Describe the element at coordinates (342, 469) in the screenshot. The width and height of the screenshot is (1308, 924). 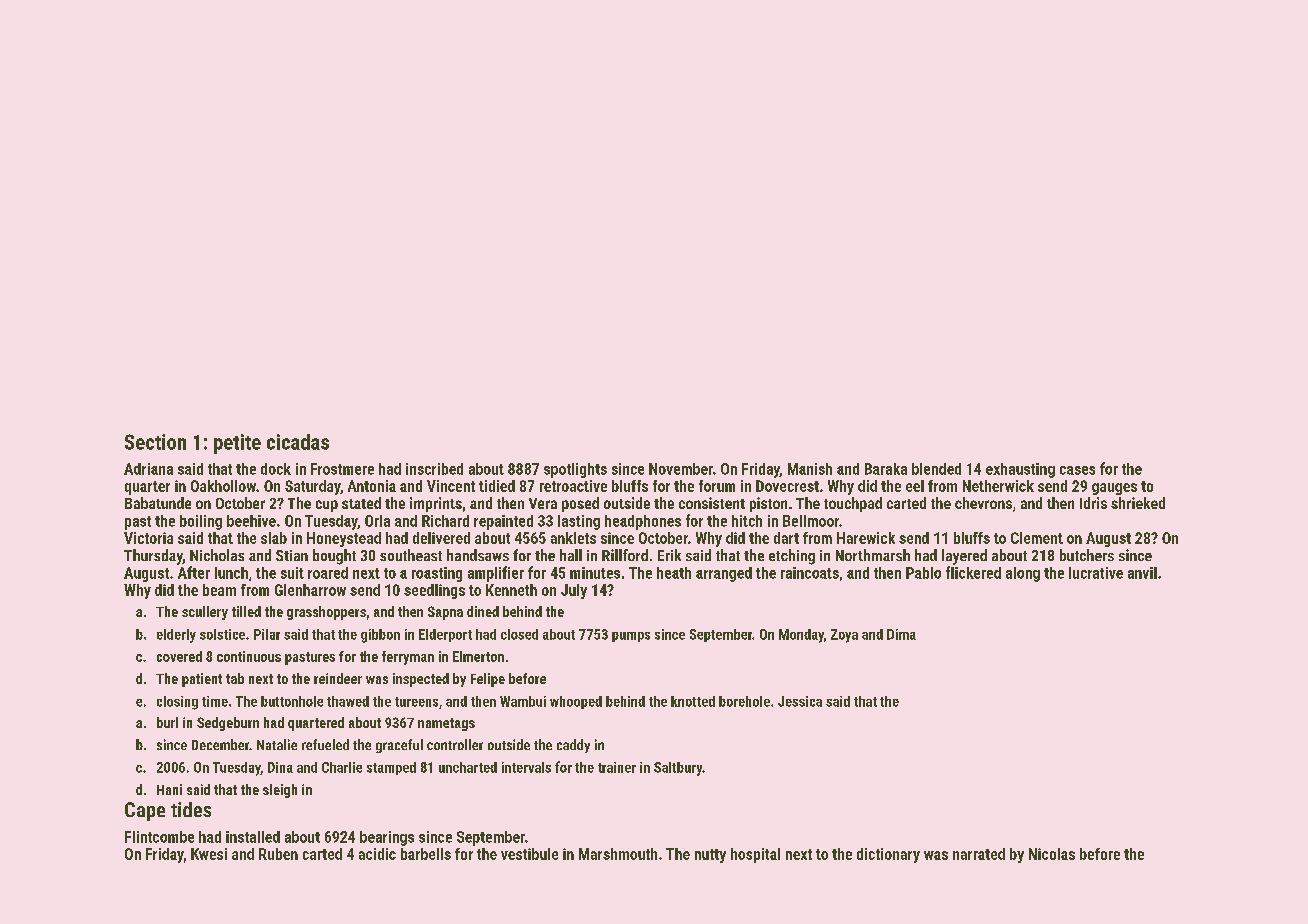
I see `Frostmere` at that location.
